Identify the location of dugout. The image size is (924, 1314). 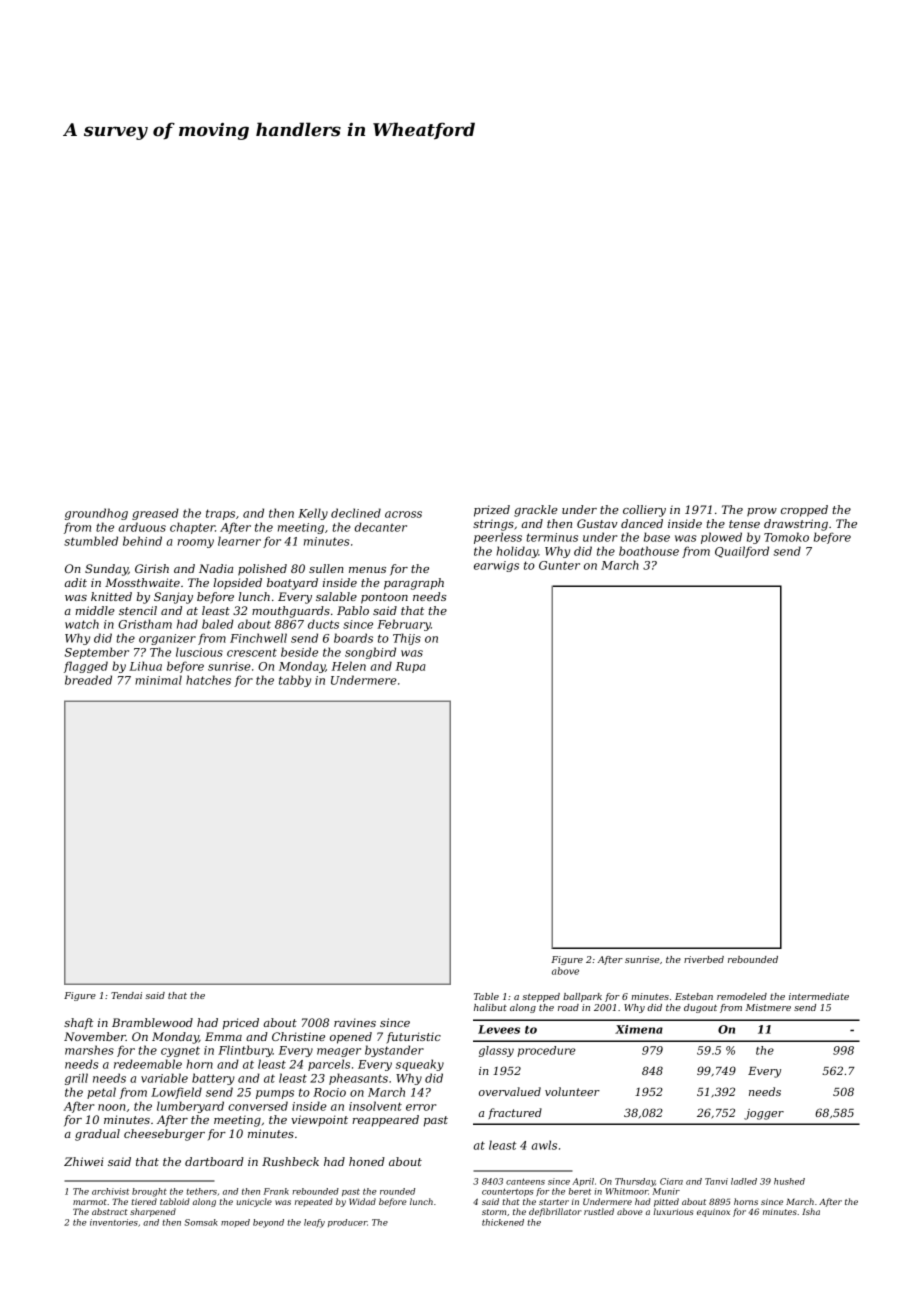
(700, 1008).
